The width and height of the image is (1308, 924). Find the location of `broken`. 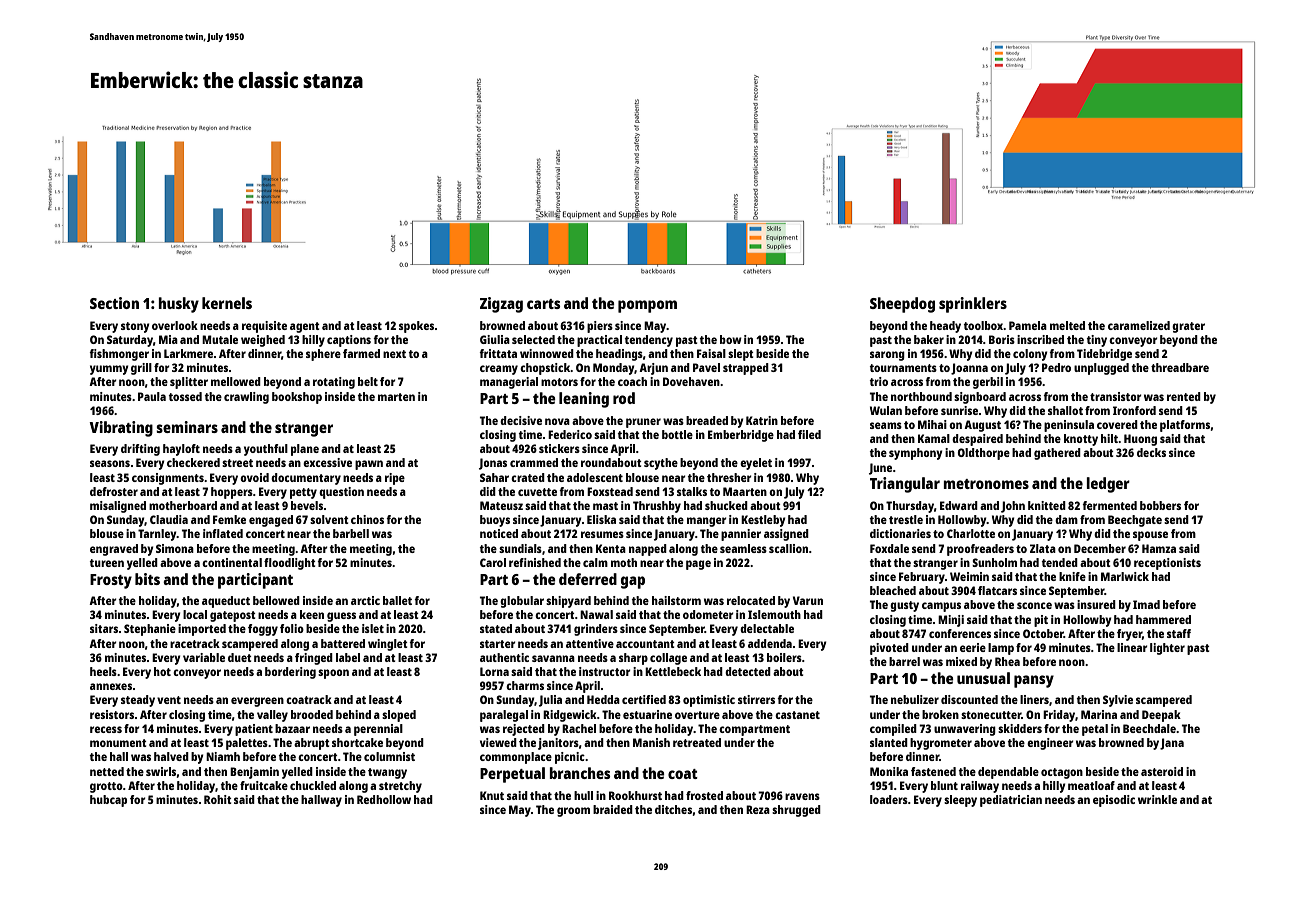

broken is located at coordinates (940, 714).
